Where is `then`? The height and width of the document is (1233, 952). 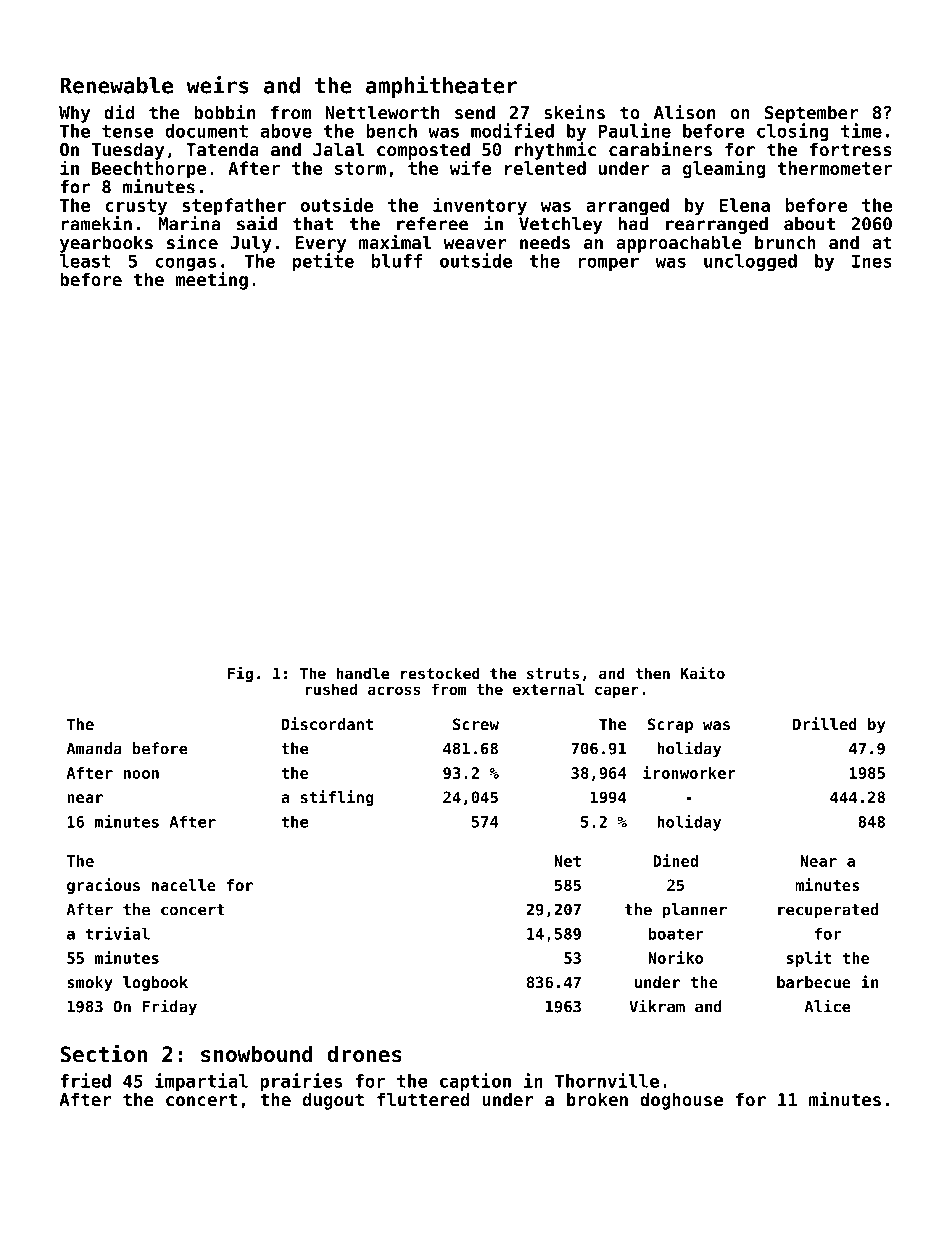 then is located at coordinates (652, 673).
